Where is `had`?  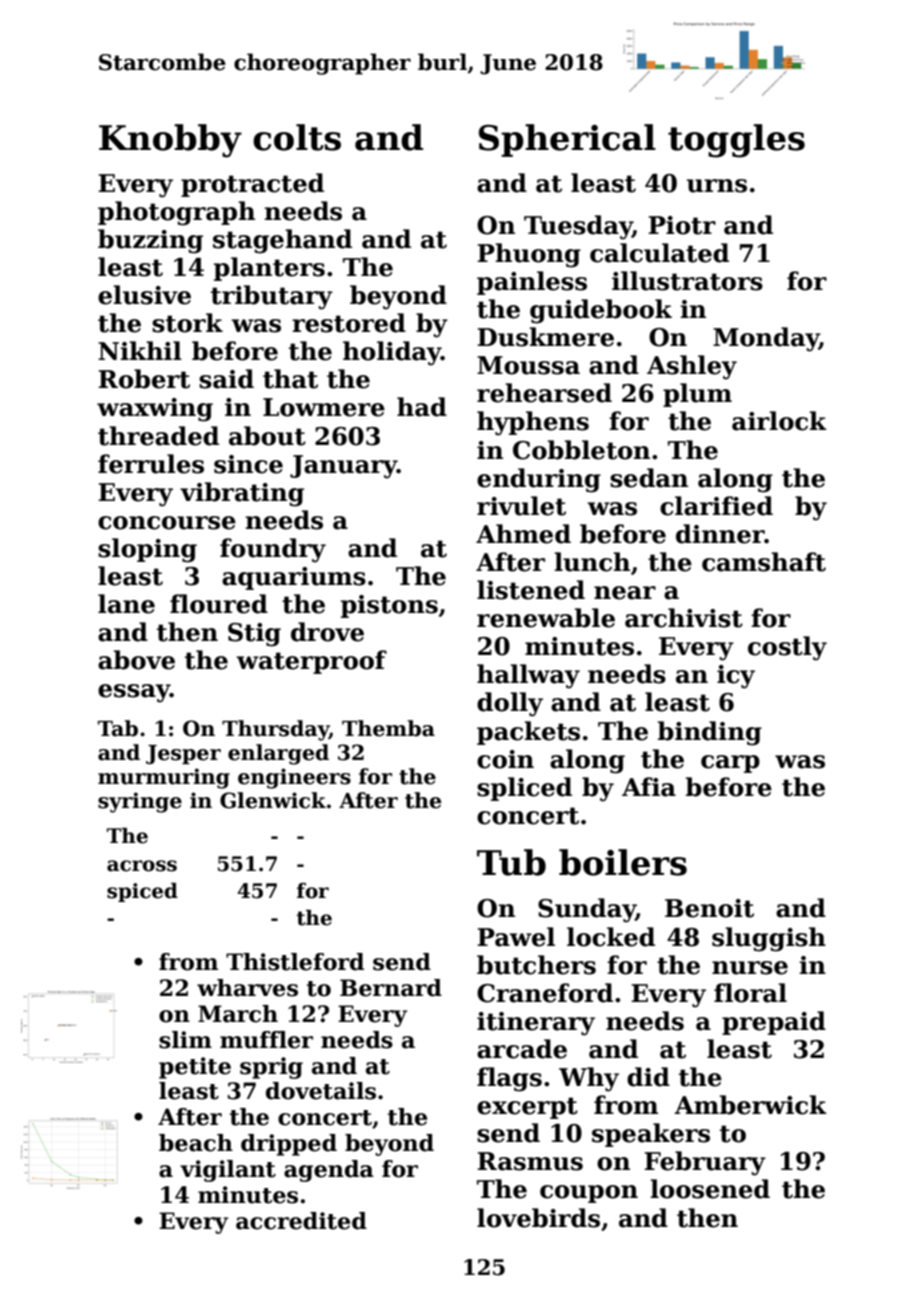 had is located at coordinates (422, 407).
